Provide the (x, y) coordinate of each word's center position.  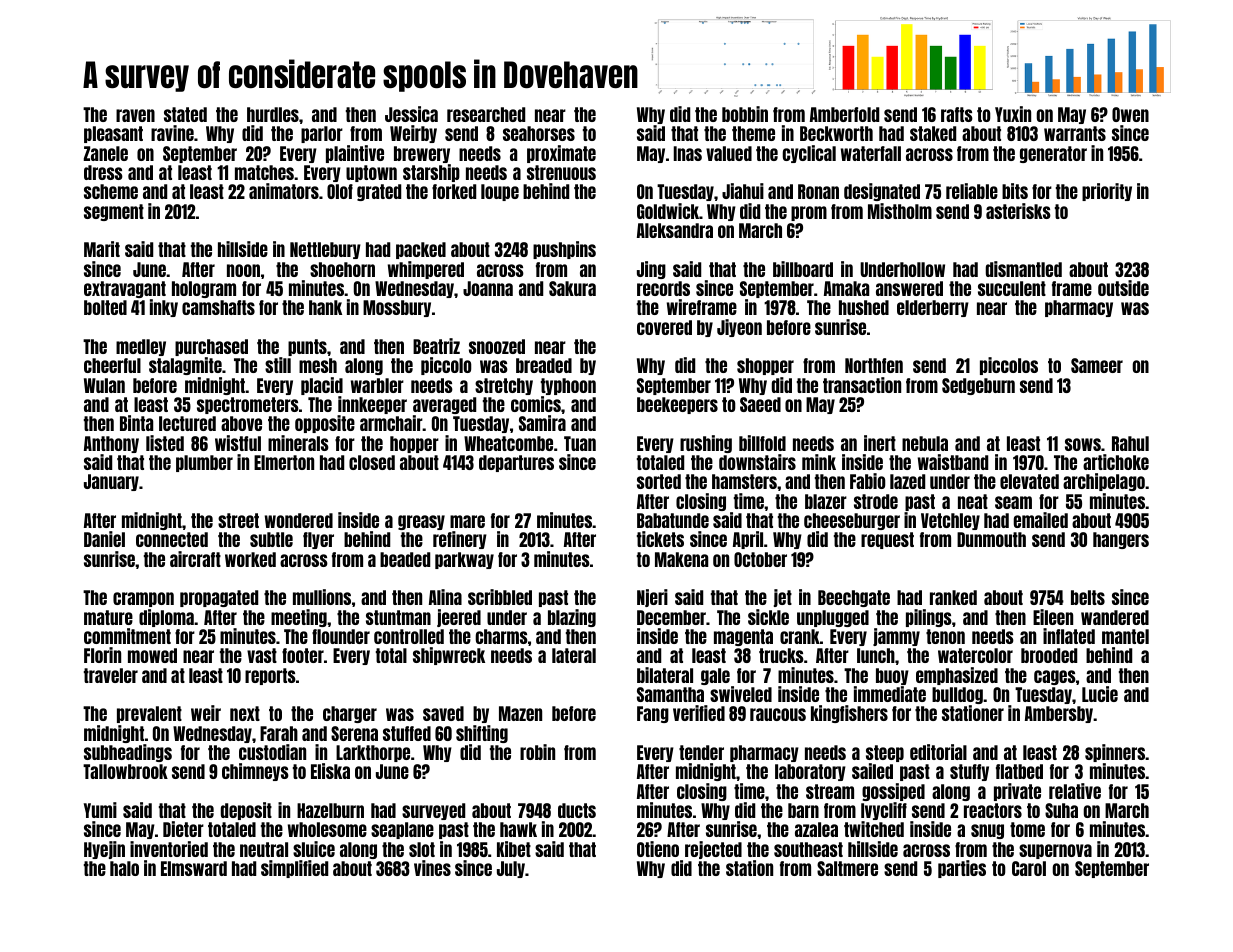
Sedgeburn (978, 386)
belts (1088, 597)
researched (486, 114)
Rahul (1130, 443)
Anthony (111, 444)
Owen (1130, 114)
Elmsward (194, 868)
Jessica (411, 114)
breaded (544, 365)
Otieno (658, 849)
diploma (166, 618)
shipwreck (449, 656)
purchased (211, 347)
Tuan (580, 443)
